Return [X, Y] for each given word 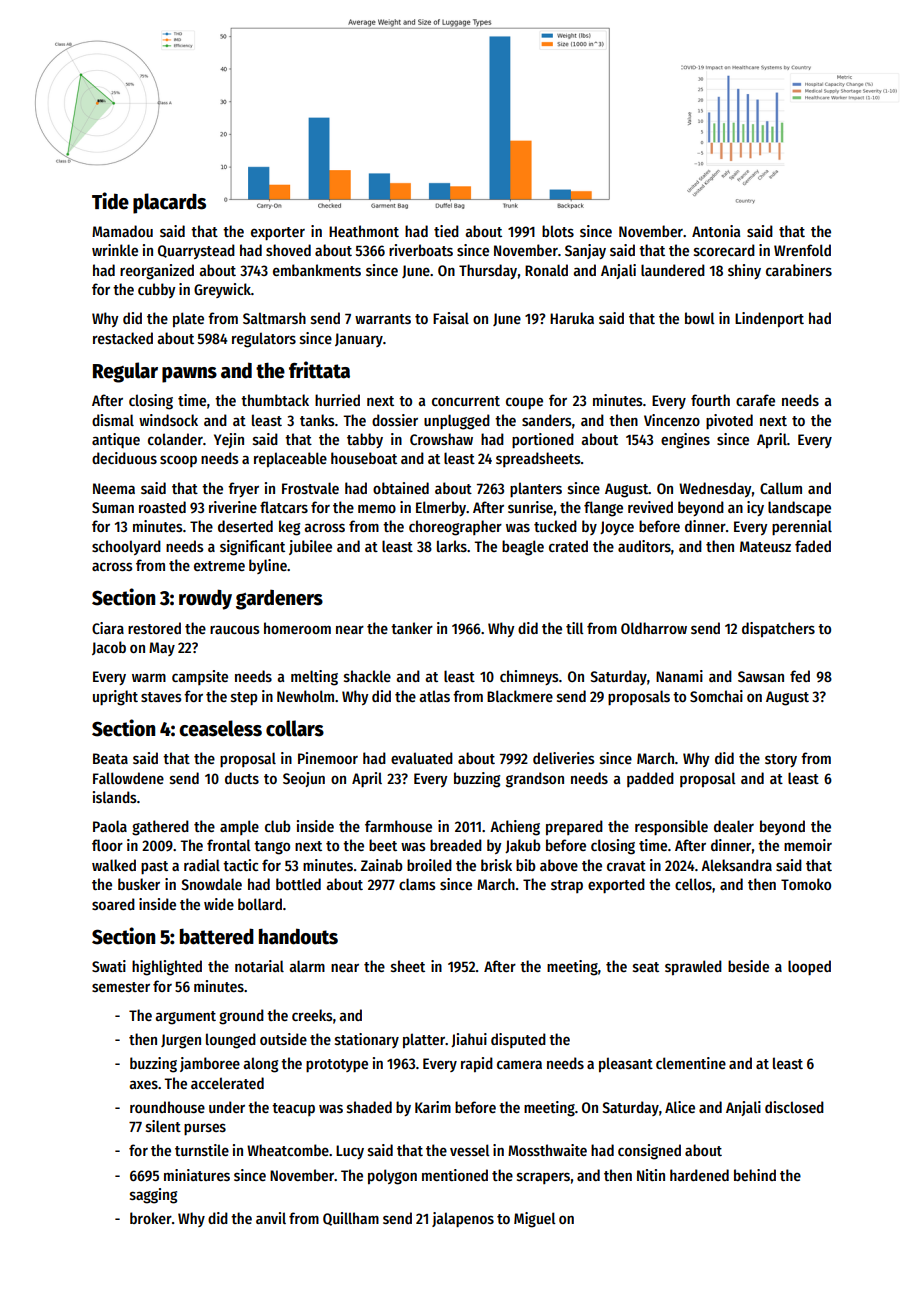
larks [452, 546]
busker [139, 884]
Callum [781, 488]
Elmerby [441, 508]
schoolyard [126, 547]
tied [446, 231]
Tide [110, 201]
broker [151, 1218]
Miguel [535, 1220]
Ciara [108, 628]
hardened [699, 1175]
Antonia [716, 231]
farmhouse [398, 826]
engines [685, 441]
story [781, 760]
